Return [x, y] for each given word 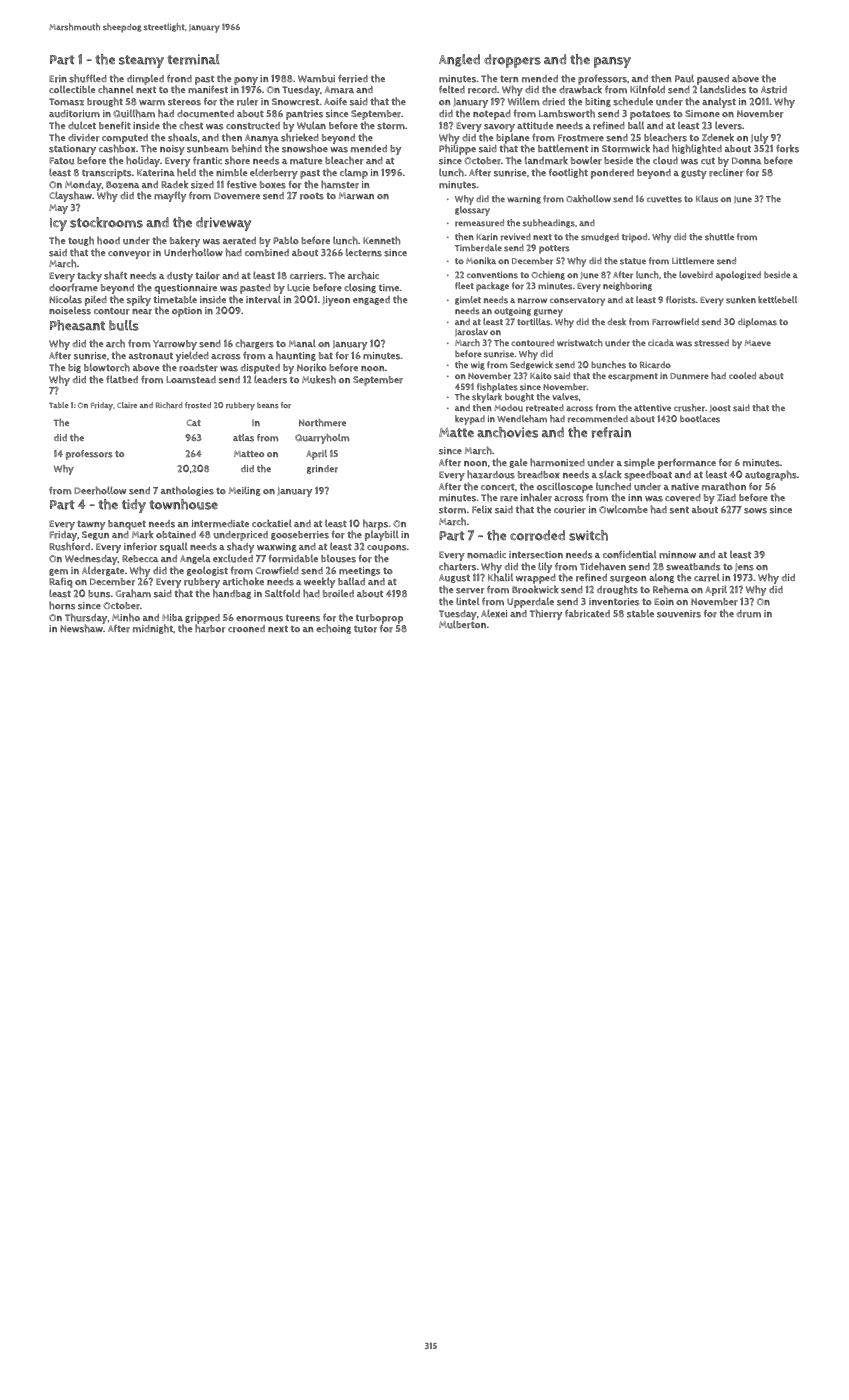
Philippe [457, 150]
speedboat [648, 476]
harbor [210, 629]
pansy [612, 62]
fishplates [497, 388]
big [74, 368]
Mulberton [462, 625]
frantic [207, 160]
